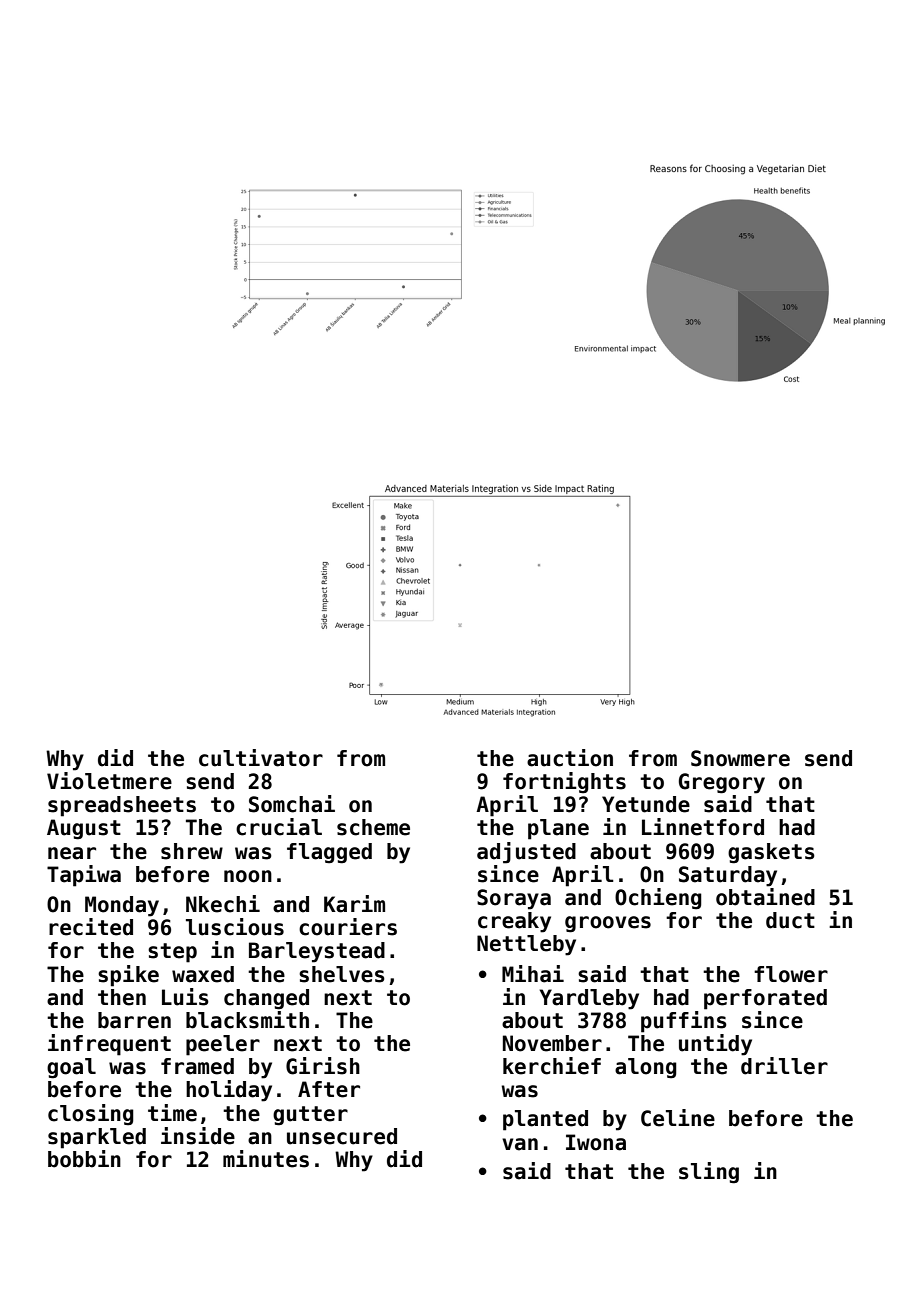  Describe the element at coordinates (646, 804) in the screenshot. I see `Yetunde` at that location.
